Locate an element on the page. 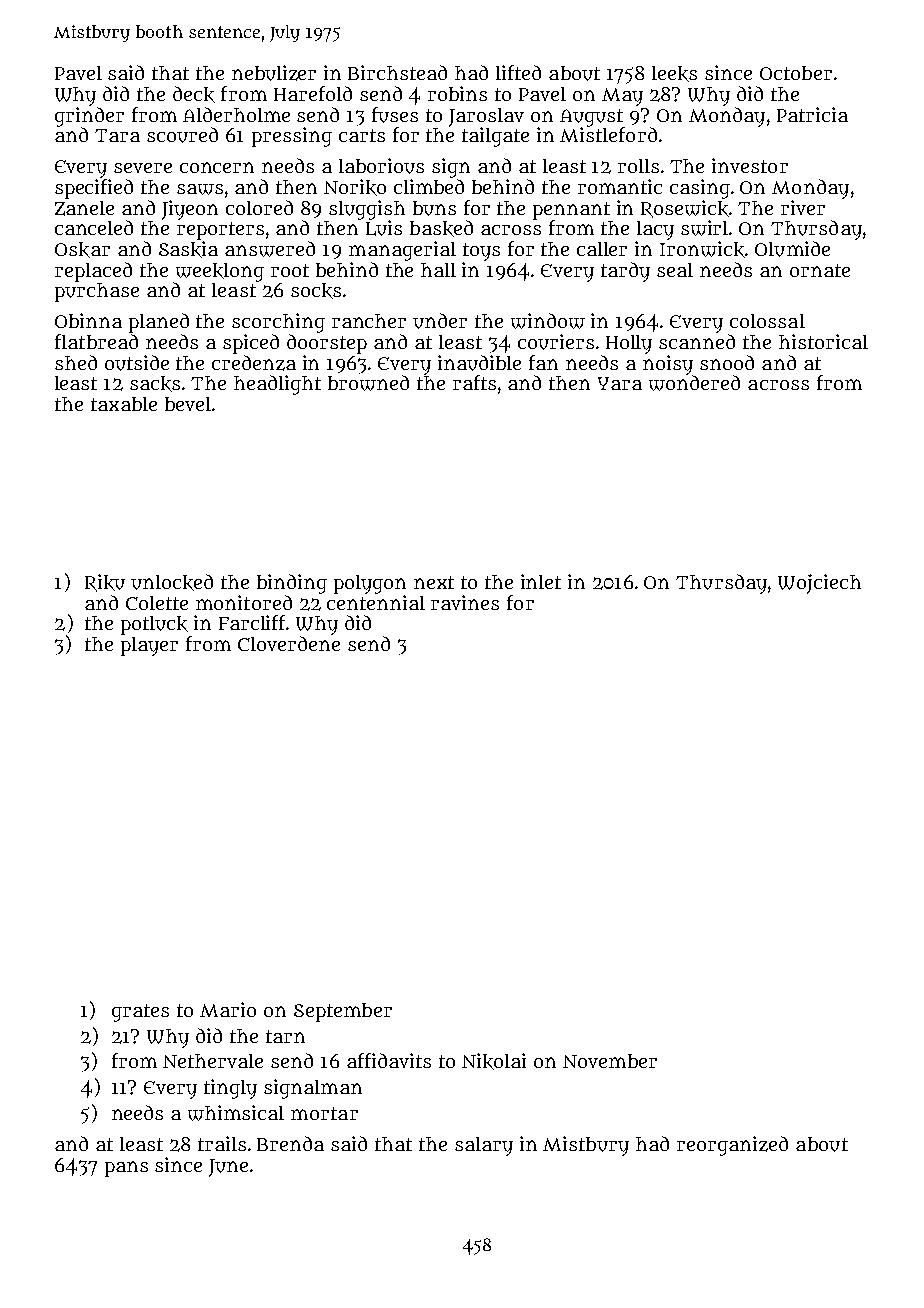 This document has height=1308, width=924. Nikolai is located at coordinates (494, 1061).
